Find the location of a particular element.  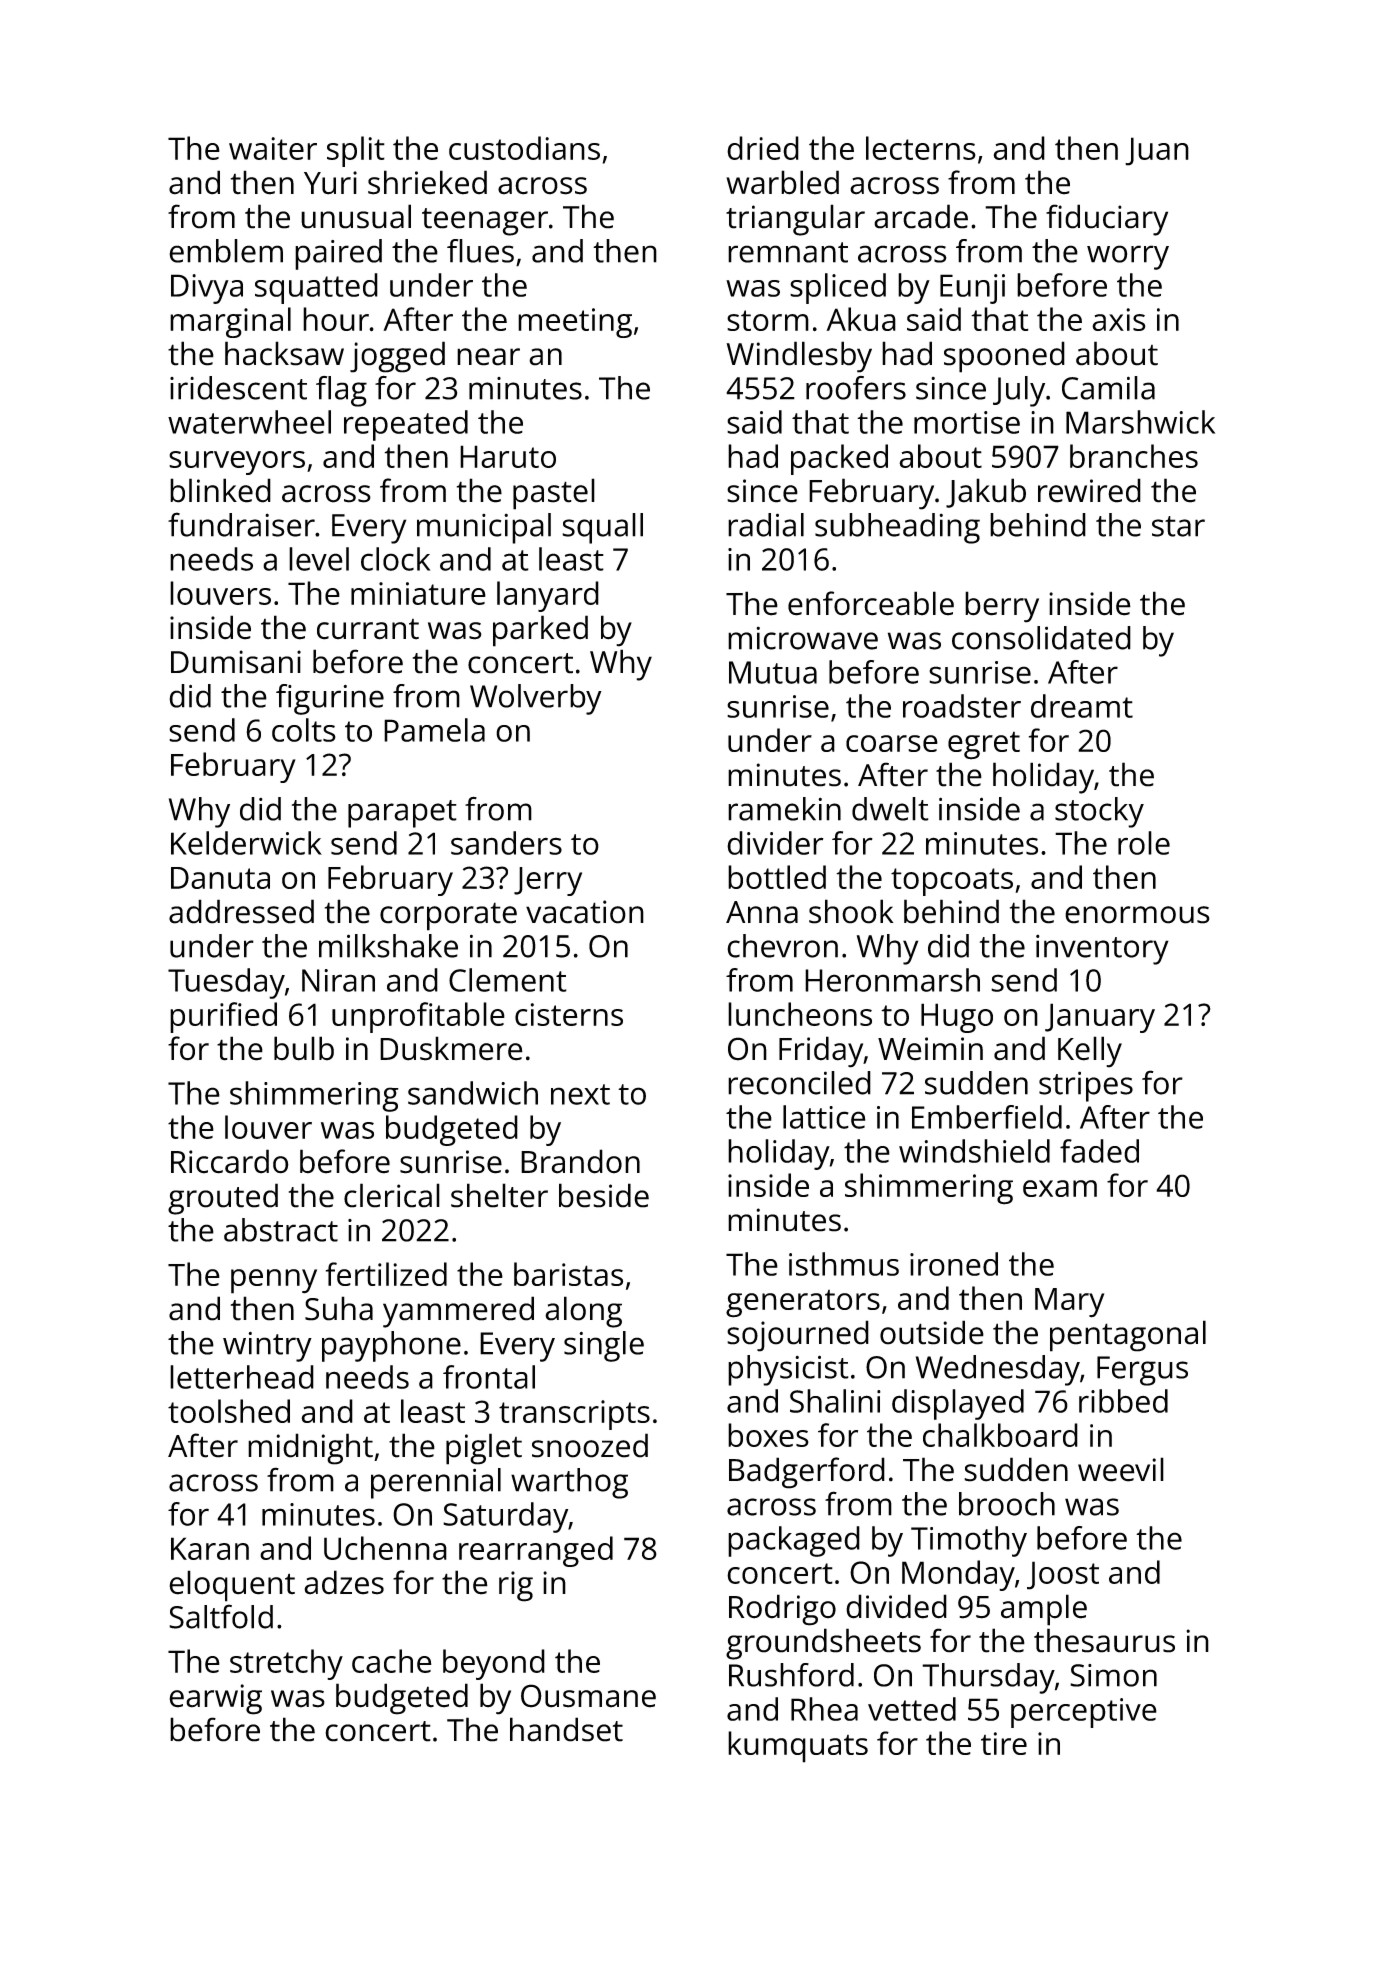

radial is located at coordinates (766, 525).
